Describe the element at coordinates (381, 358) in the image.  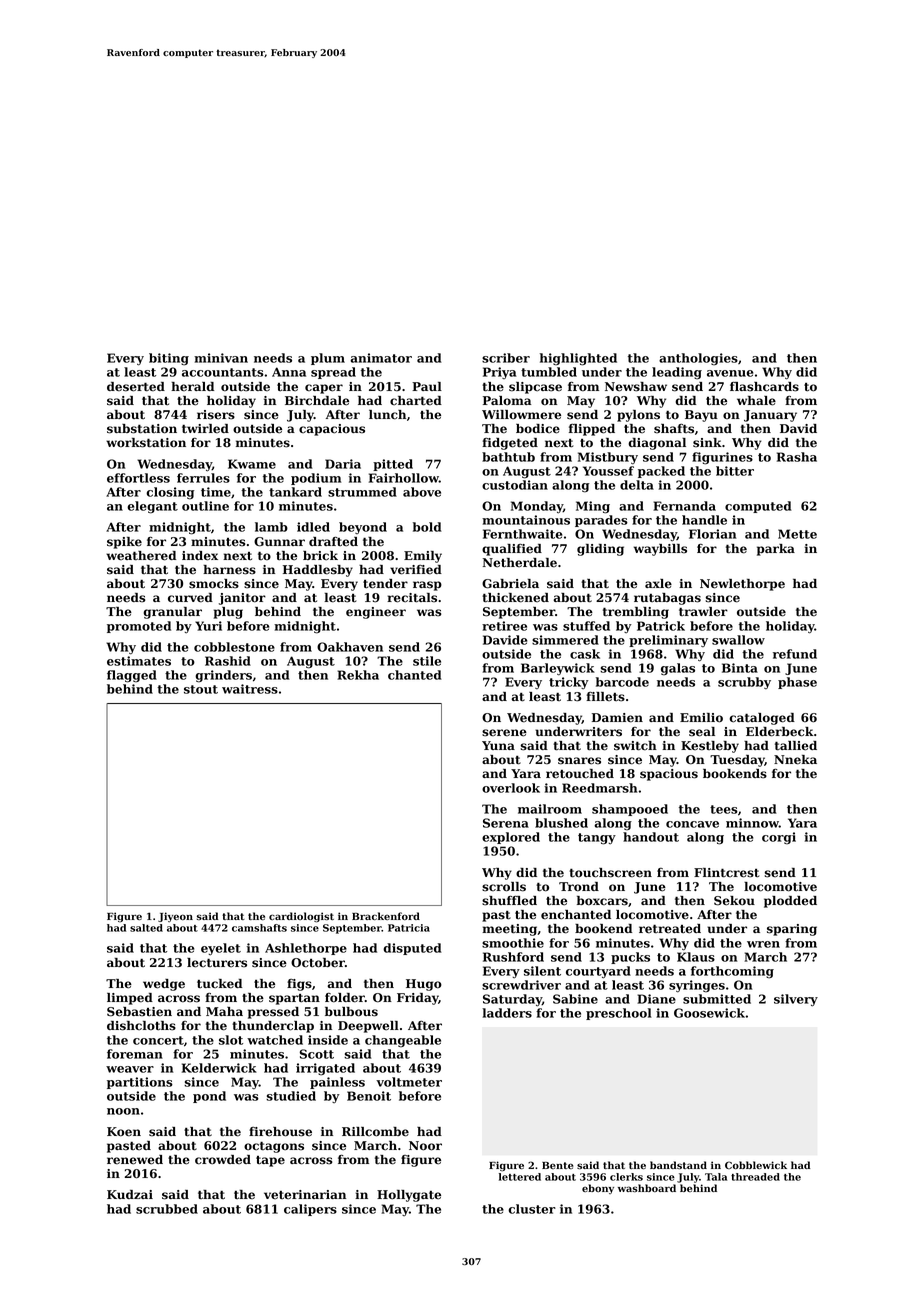
I see `animator` at that location.
